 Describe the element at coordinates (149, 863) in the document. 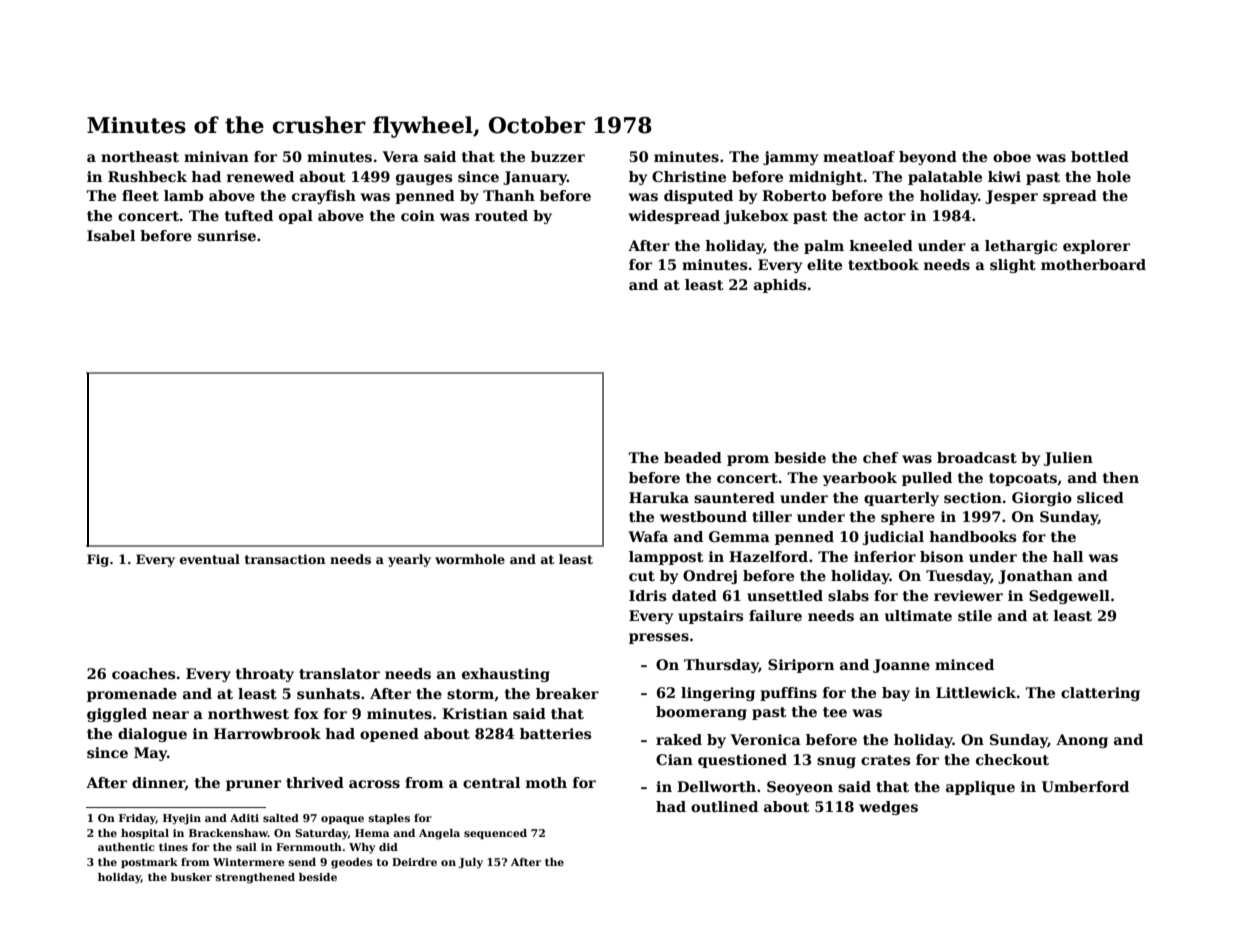

I see `postmark` at that location.
